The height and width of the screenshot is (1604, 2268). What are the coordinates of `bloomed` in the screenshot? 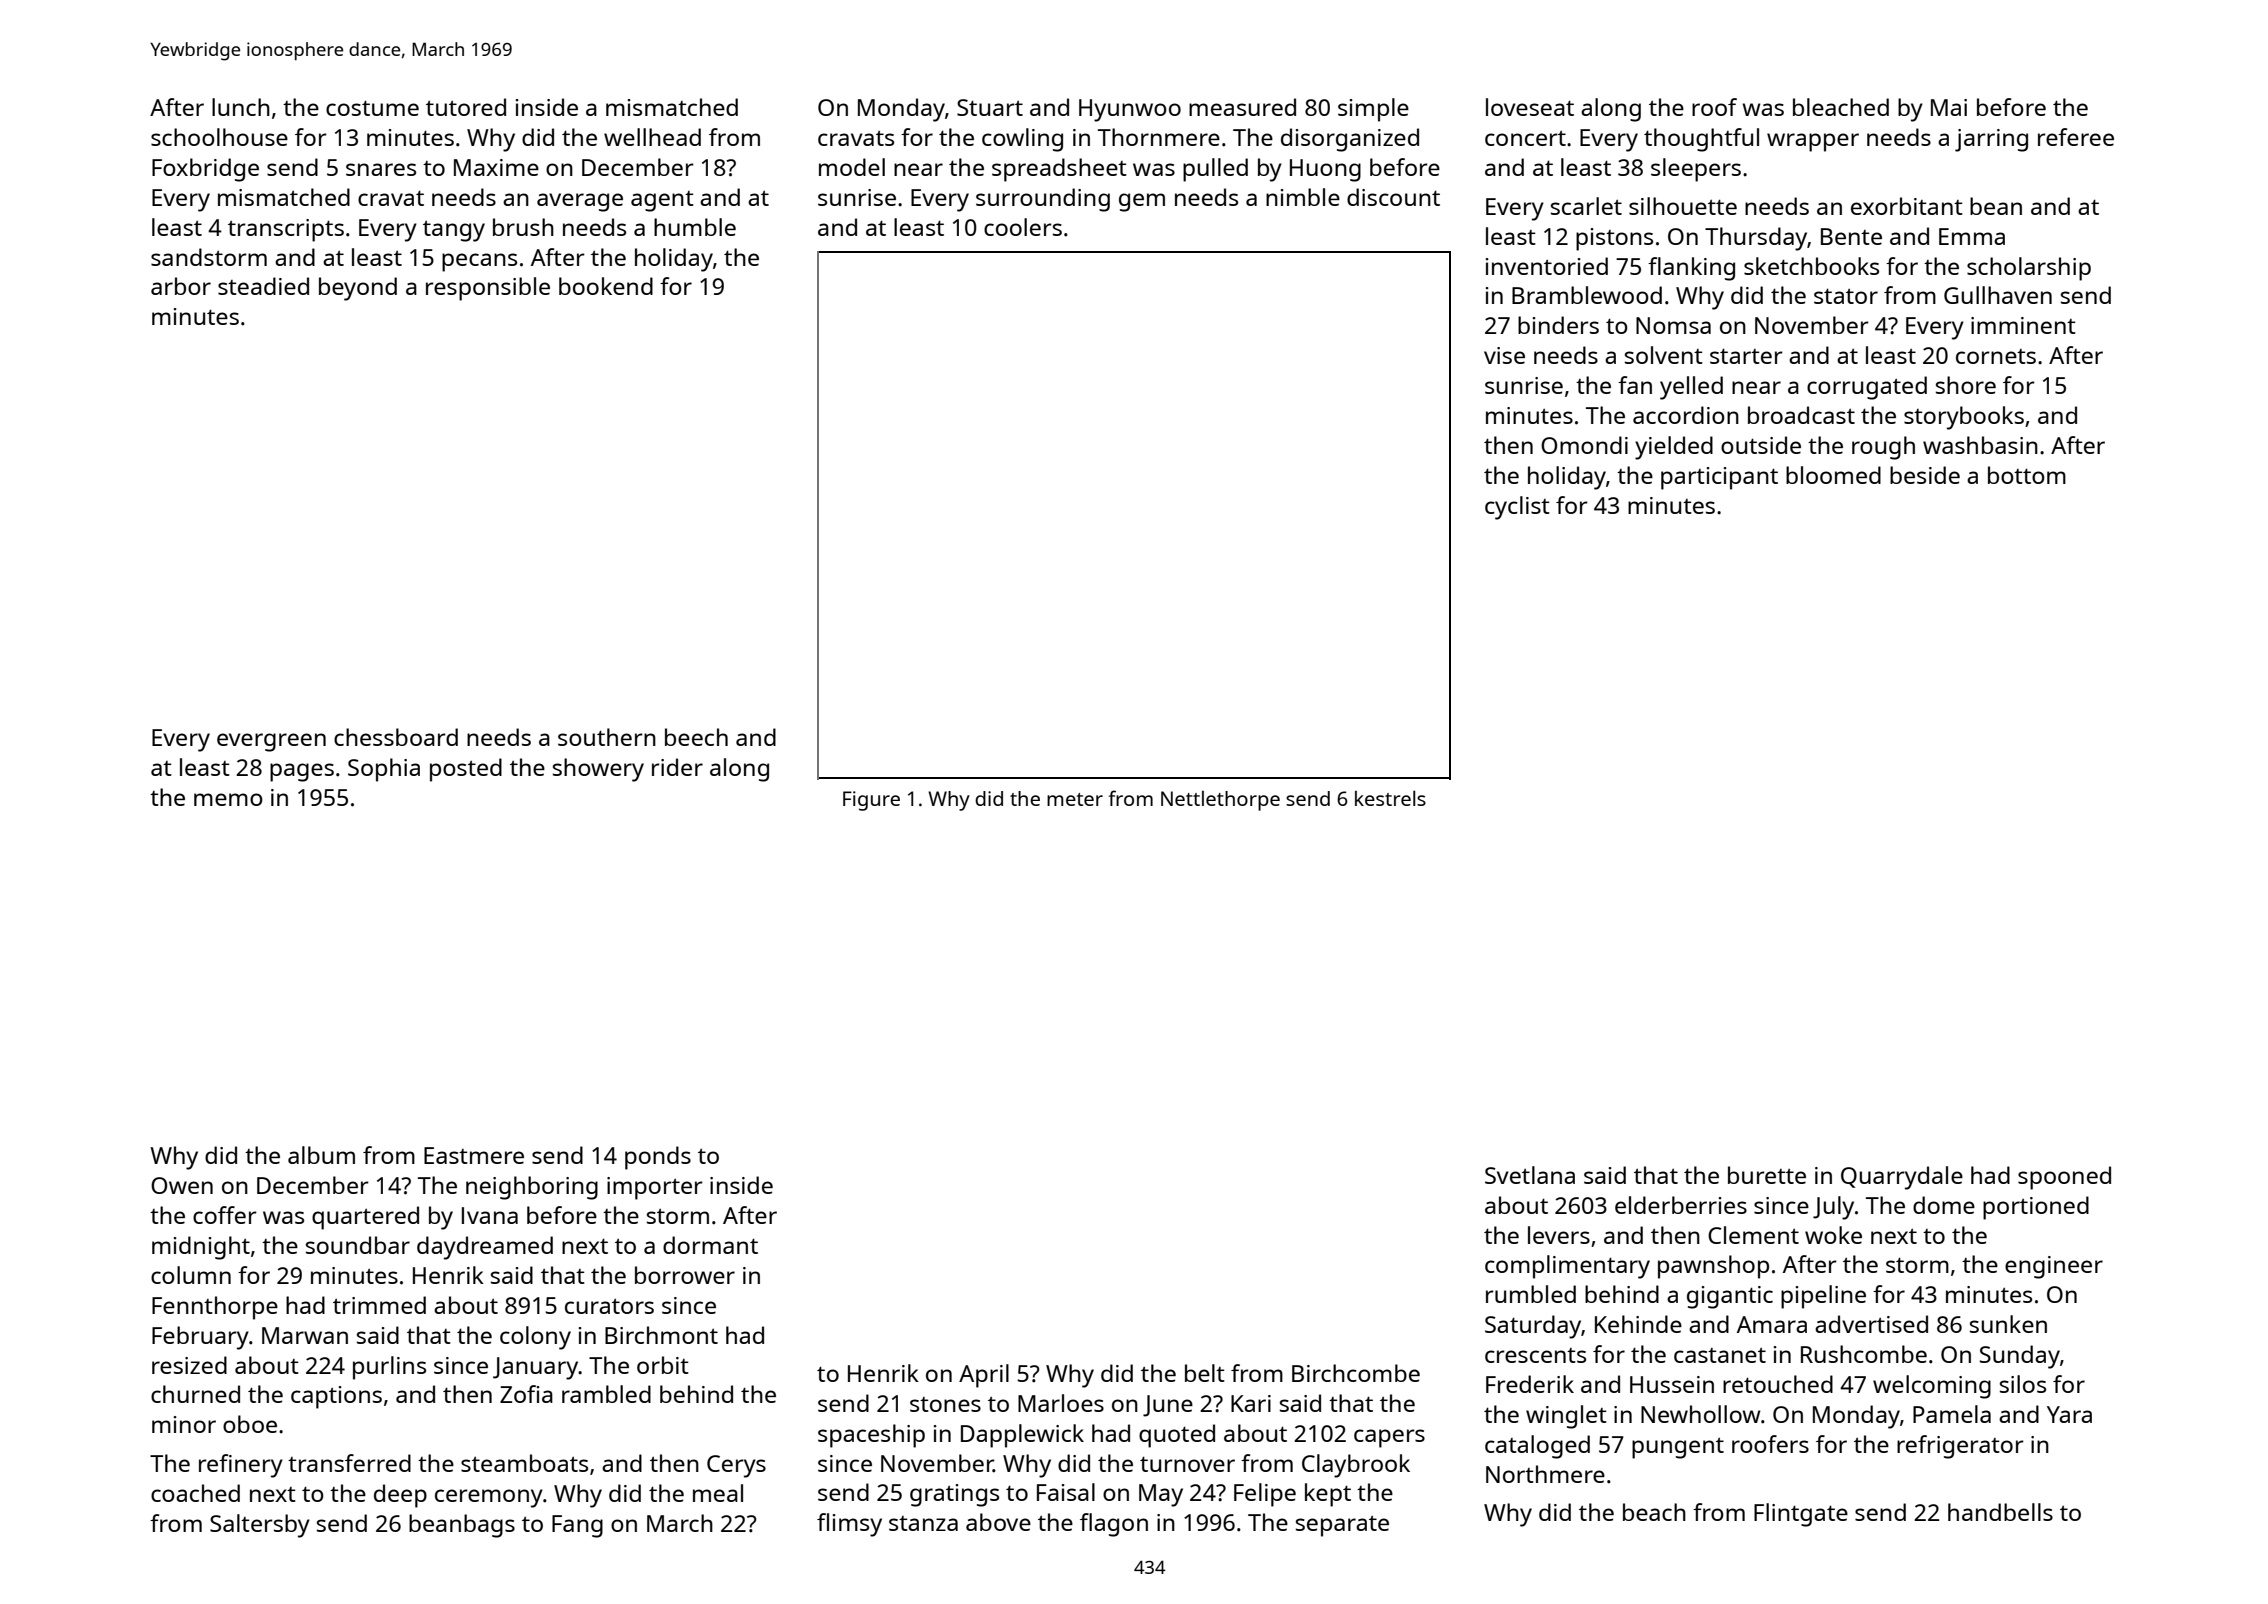 It's located at (1833, 475).
